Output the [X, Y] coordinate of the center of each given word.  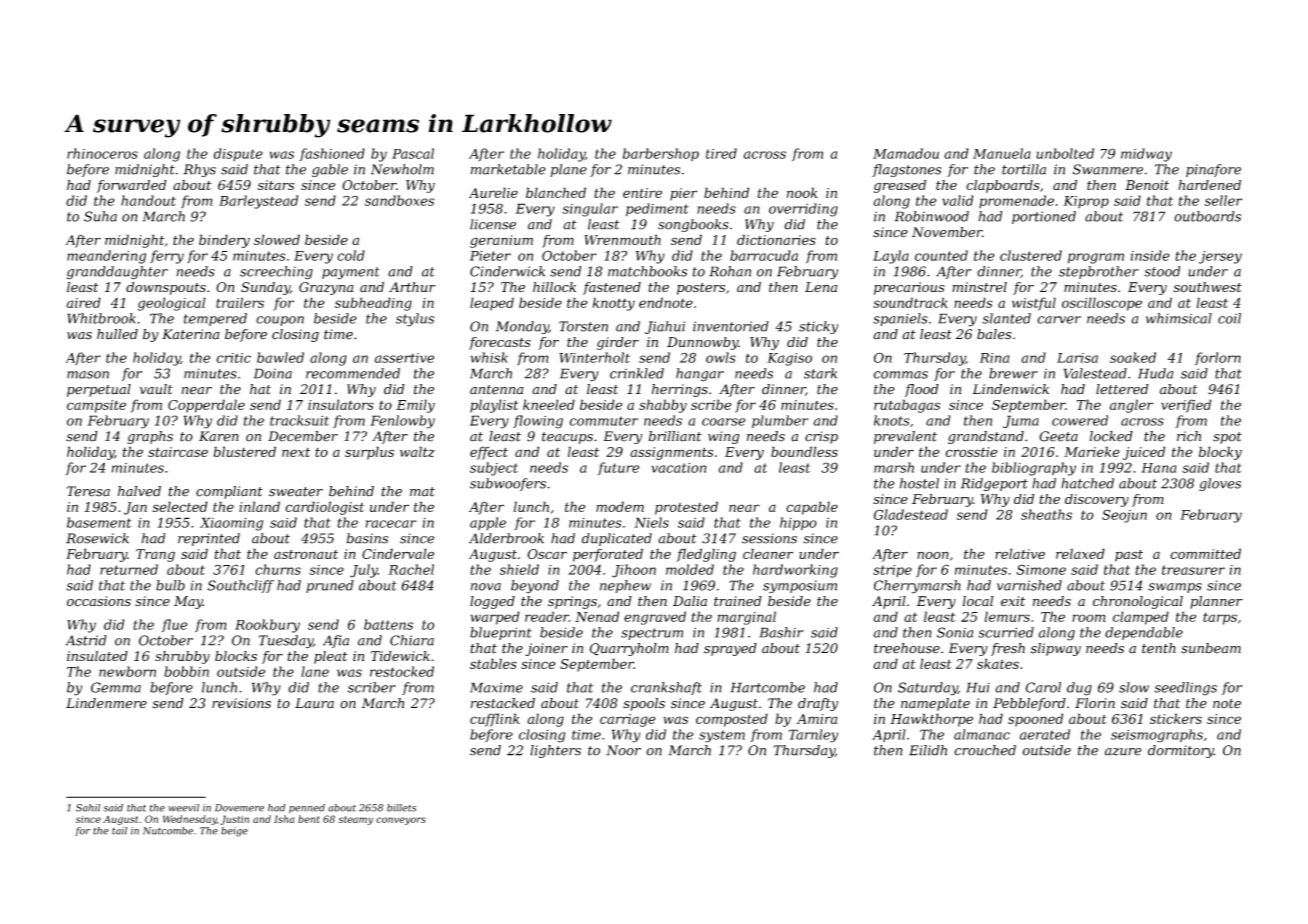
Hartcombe [768, 687]
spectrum [652, 634]
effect [489, 453]
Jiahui [665, 327]
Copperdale [206, 406]
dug [1079, 689]
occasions [99, 601]
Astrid [86, 640]
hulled [117, 334]
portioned [1044, 217]
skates [998, 663]
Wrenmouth [622, 239]
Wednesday [190, 820]
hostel [919, 483]
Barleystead [258, 202]
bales [994, 334]
